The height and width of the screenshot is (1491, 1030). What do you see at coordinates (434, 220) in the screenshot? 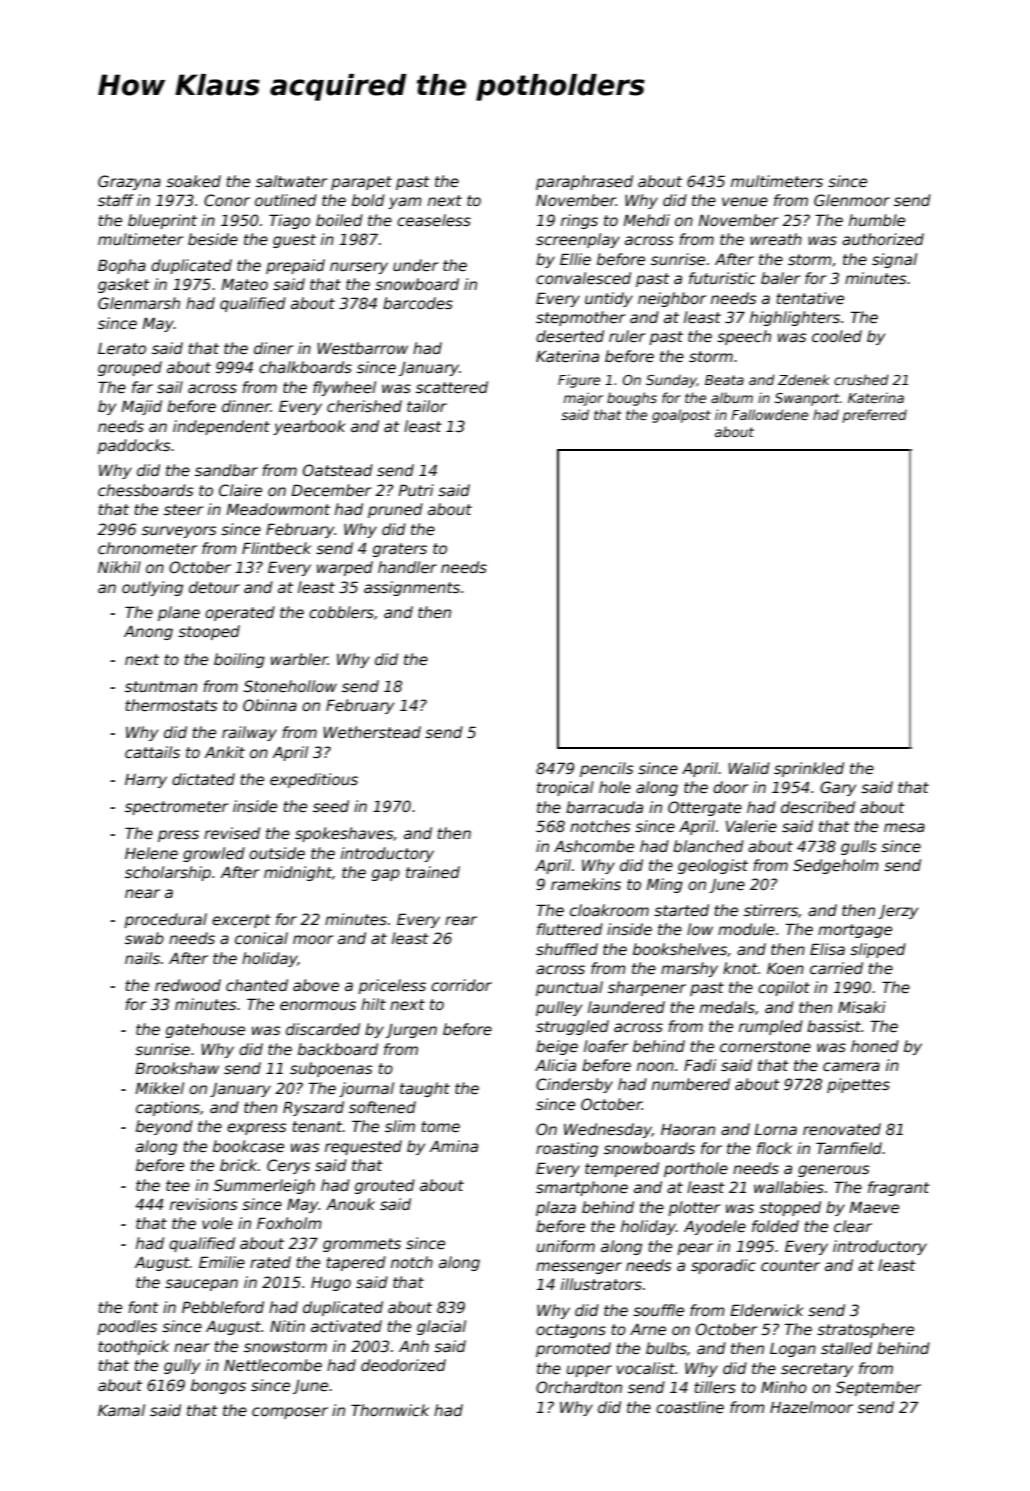
I see `ceaseless` at bounding box center [434, 220].
